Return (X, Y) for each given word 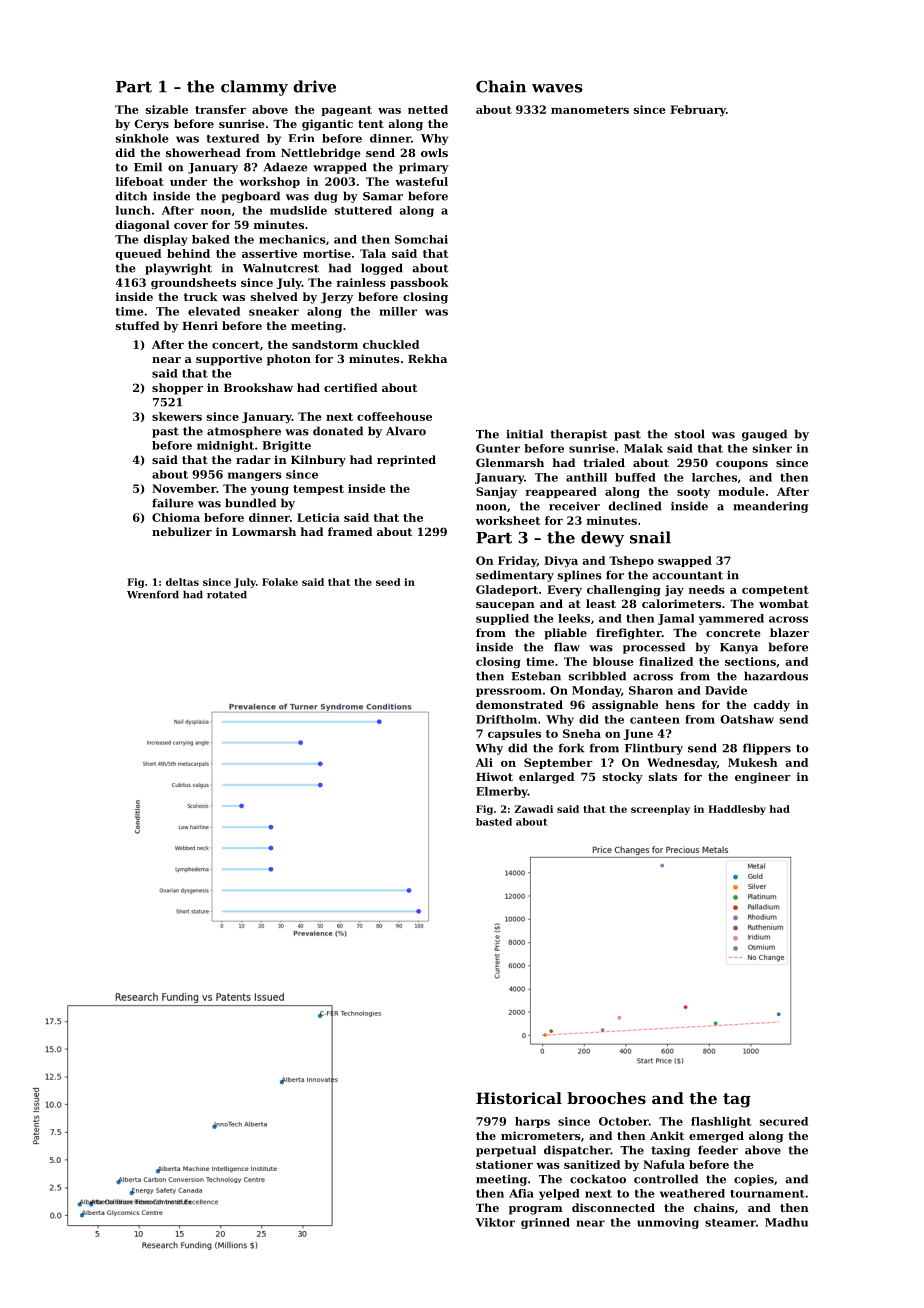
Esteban (536, 676)
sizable (167, 109)
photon (289, 360)
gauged (764, 435)
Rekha (427, 358)
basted (494, 822)
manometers (590, 110)
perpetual (506, 1151)
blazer (789, 632)
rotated (227, 594)
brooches (606, 1098)
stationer (504, 1164)
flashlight (721, 1122)
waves (557, 88)
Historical (519, 1098)
